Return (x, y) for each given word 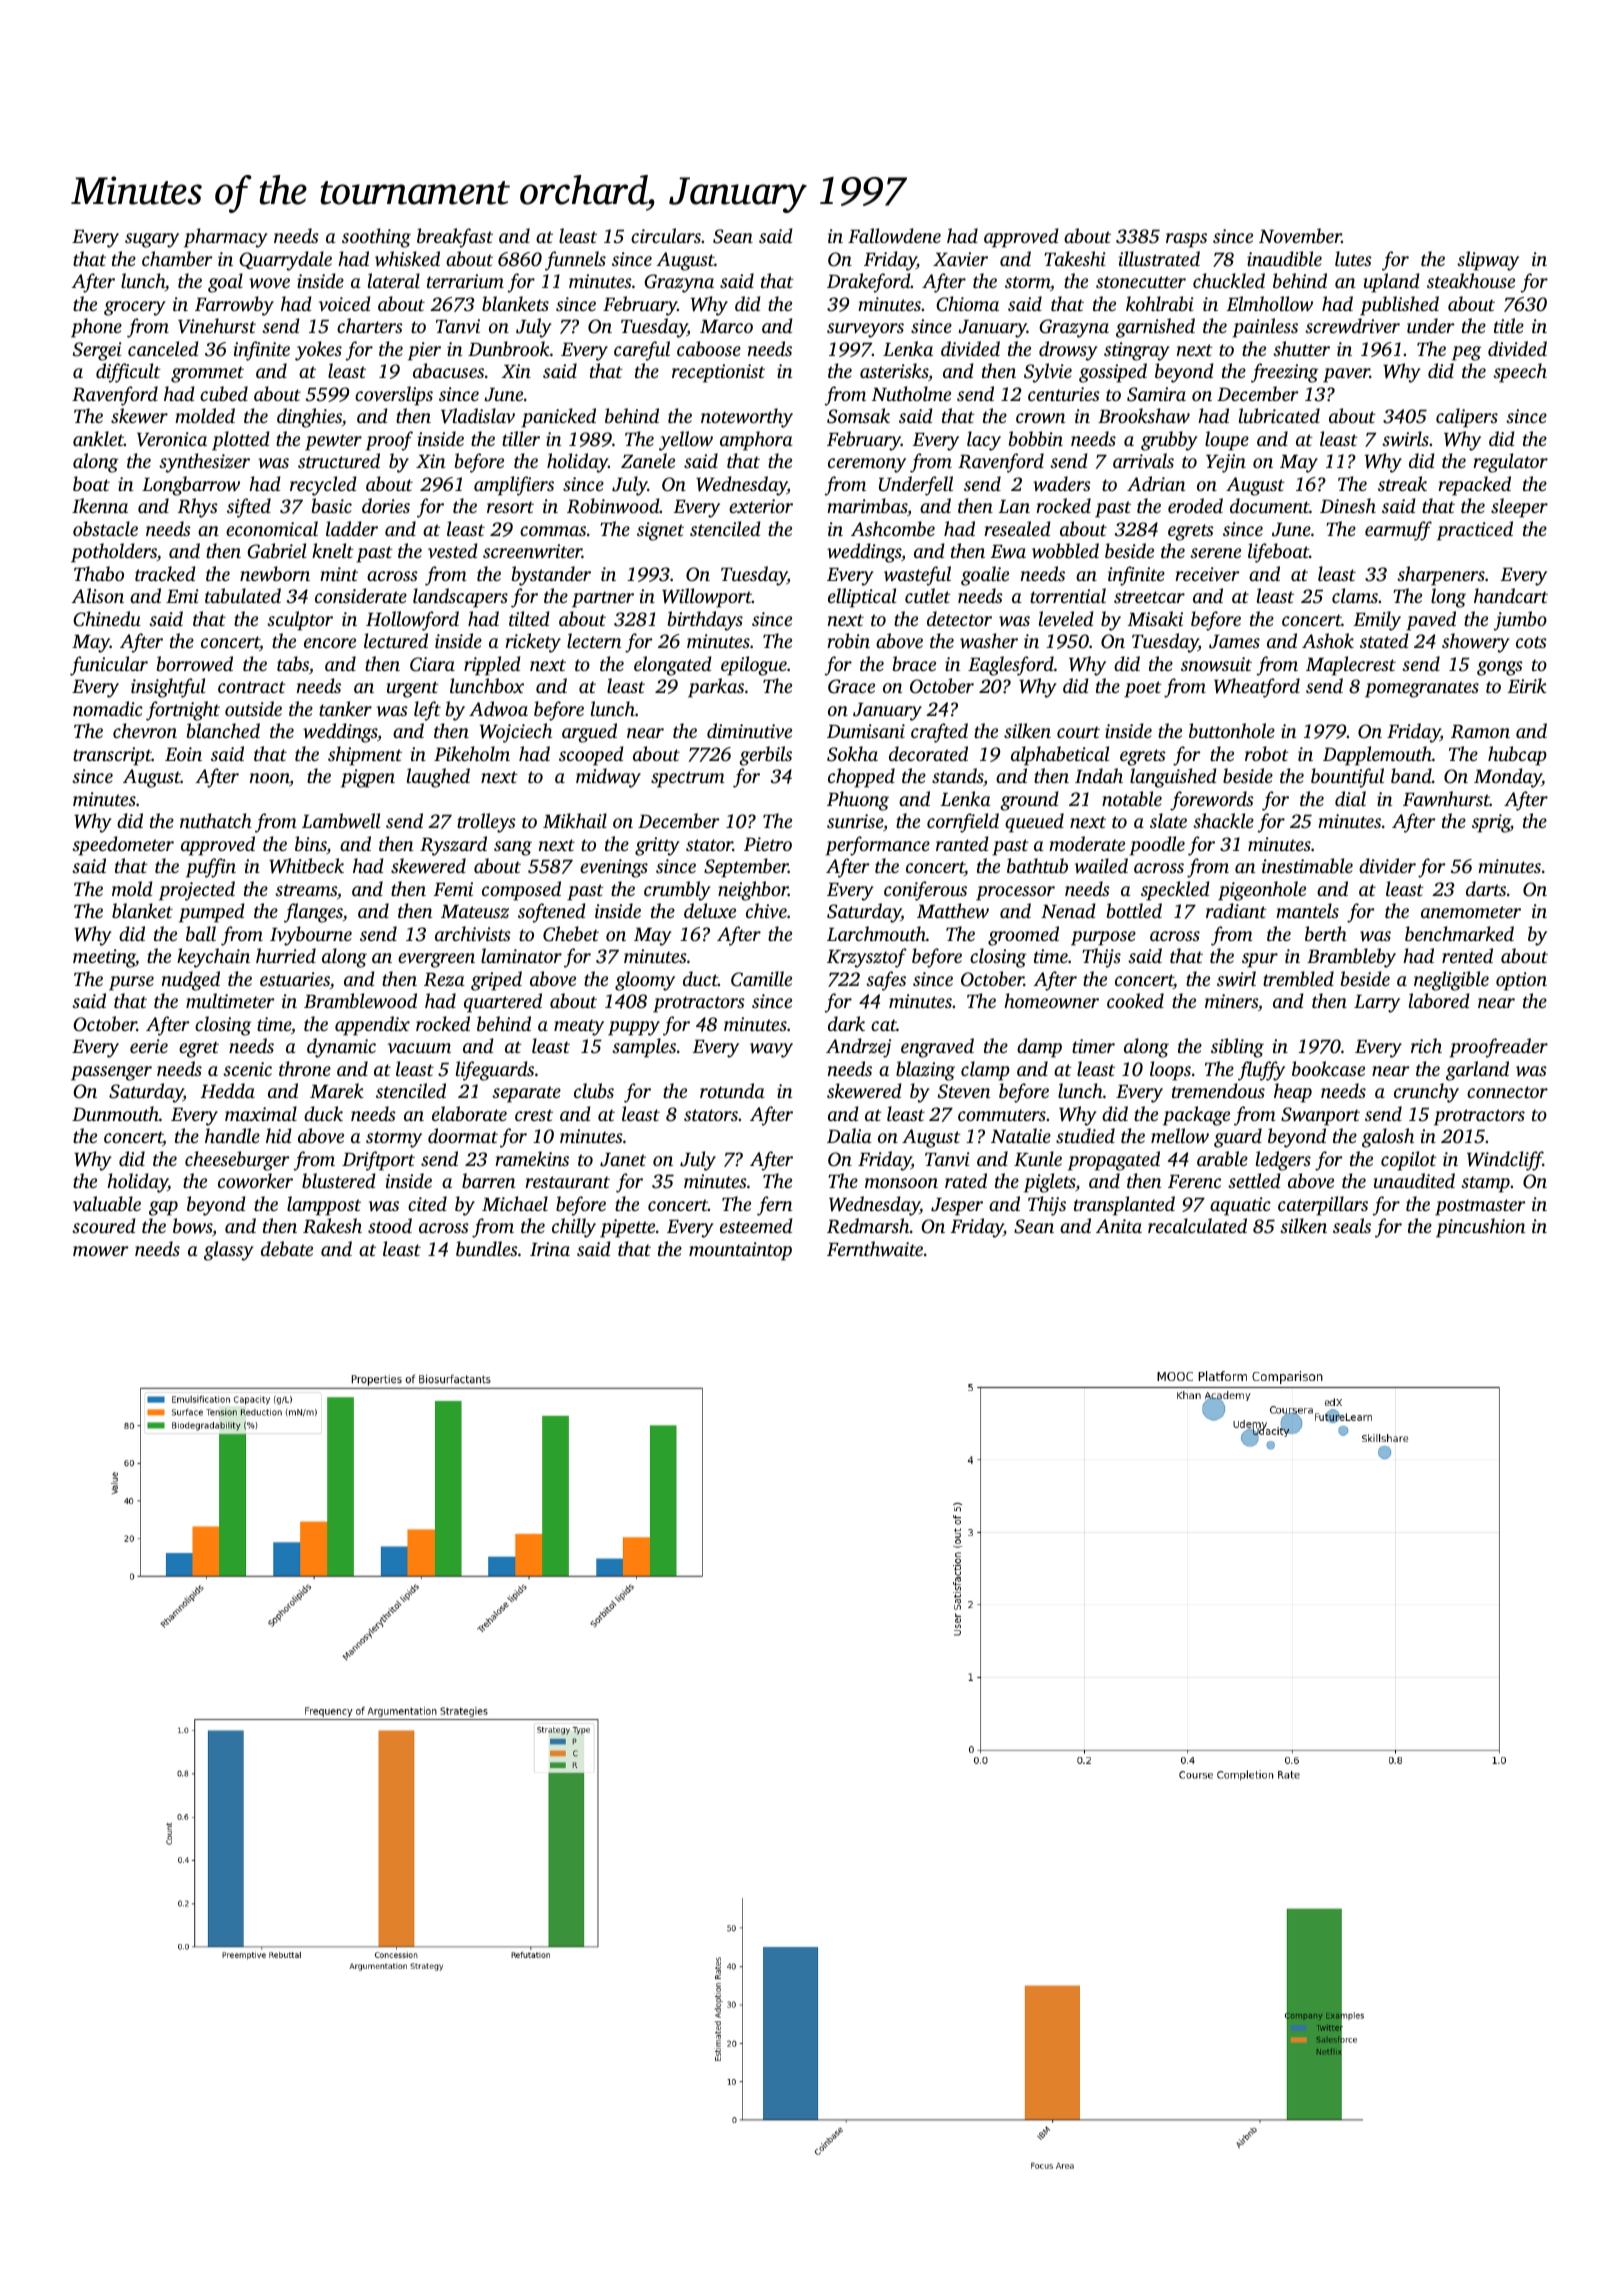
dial (1350, 798)
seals (1352, 1225)
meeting (104, 958)
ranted (962, 843)
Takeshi (1075, 258)
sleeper (1519, 508)
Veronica (172, 439)
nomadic (108, 708)
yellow (686, 441)
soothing (376, 238)
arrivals (1143, 460)
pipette (627, 1228)
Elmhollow (1270, 303)
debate (287, 1248)
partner (603, 599)
